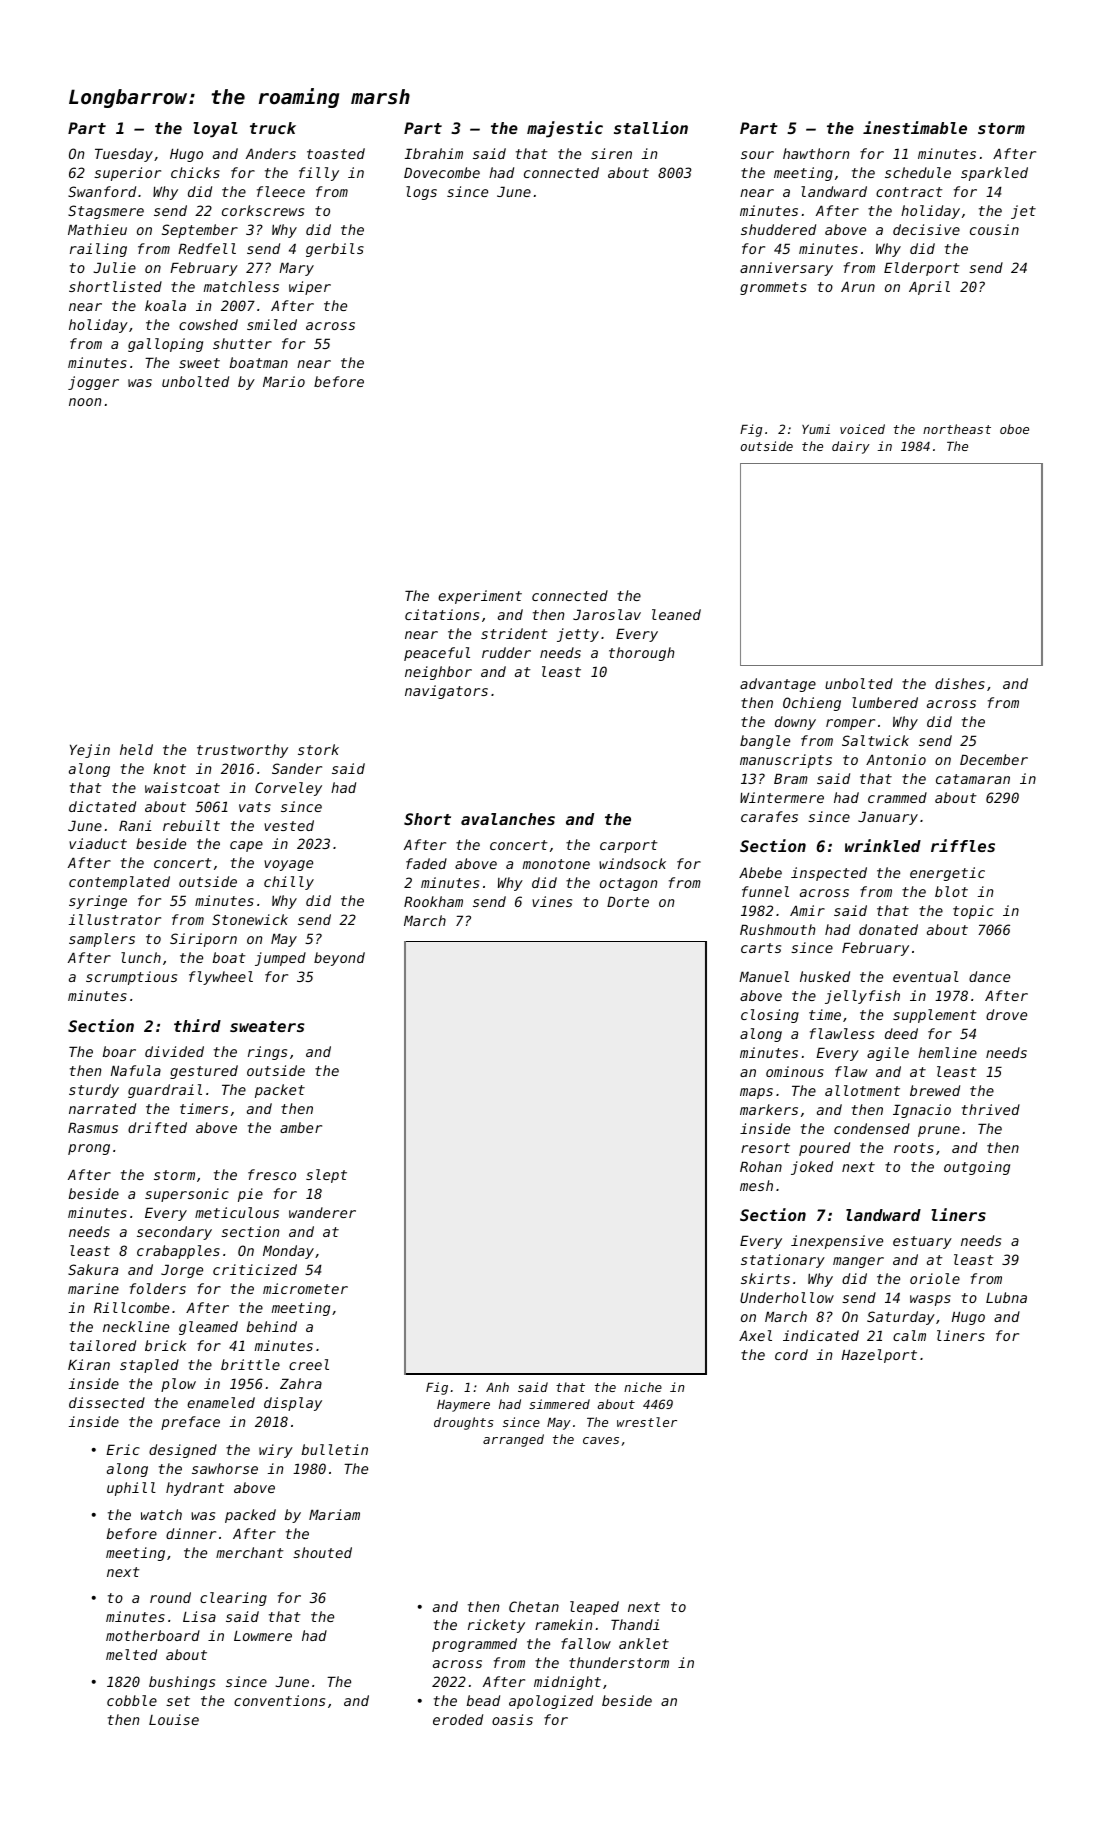 Image resolution: width=1111 pixels, height=1829 pixels. I want to click on inestimable, so click(915, 127).
